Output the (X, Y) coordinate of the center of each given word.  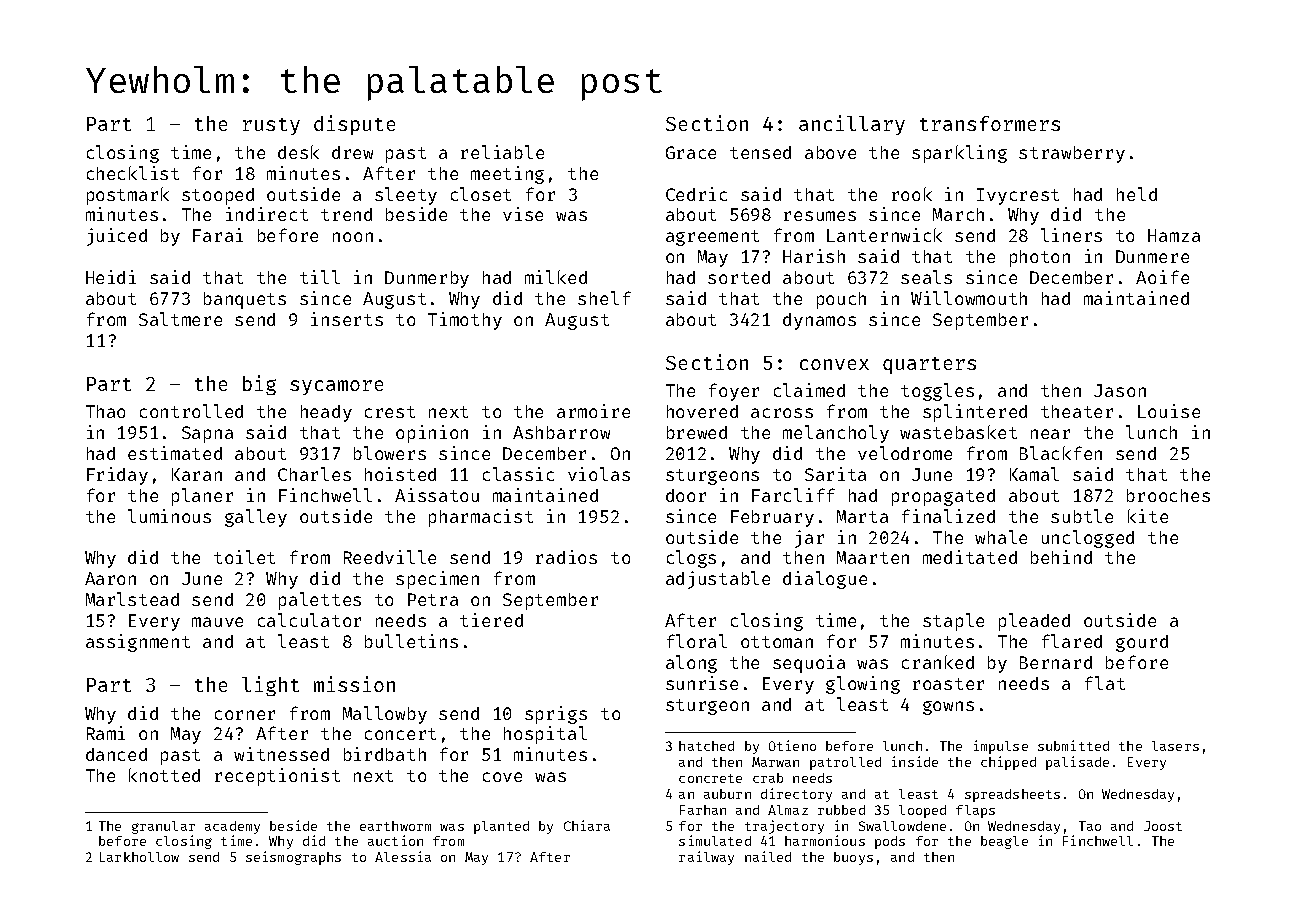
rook (912, 194)
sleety (406, 196)
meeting (507, 175)
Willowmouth (969, 298)
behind (1061, 557)
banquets (245, 300)
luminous (169, 516)
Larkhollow (139, 857)
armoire (593, 411)
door (686, 495)
